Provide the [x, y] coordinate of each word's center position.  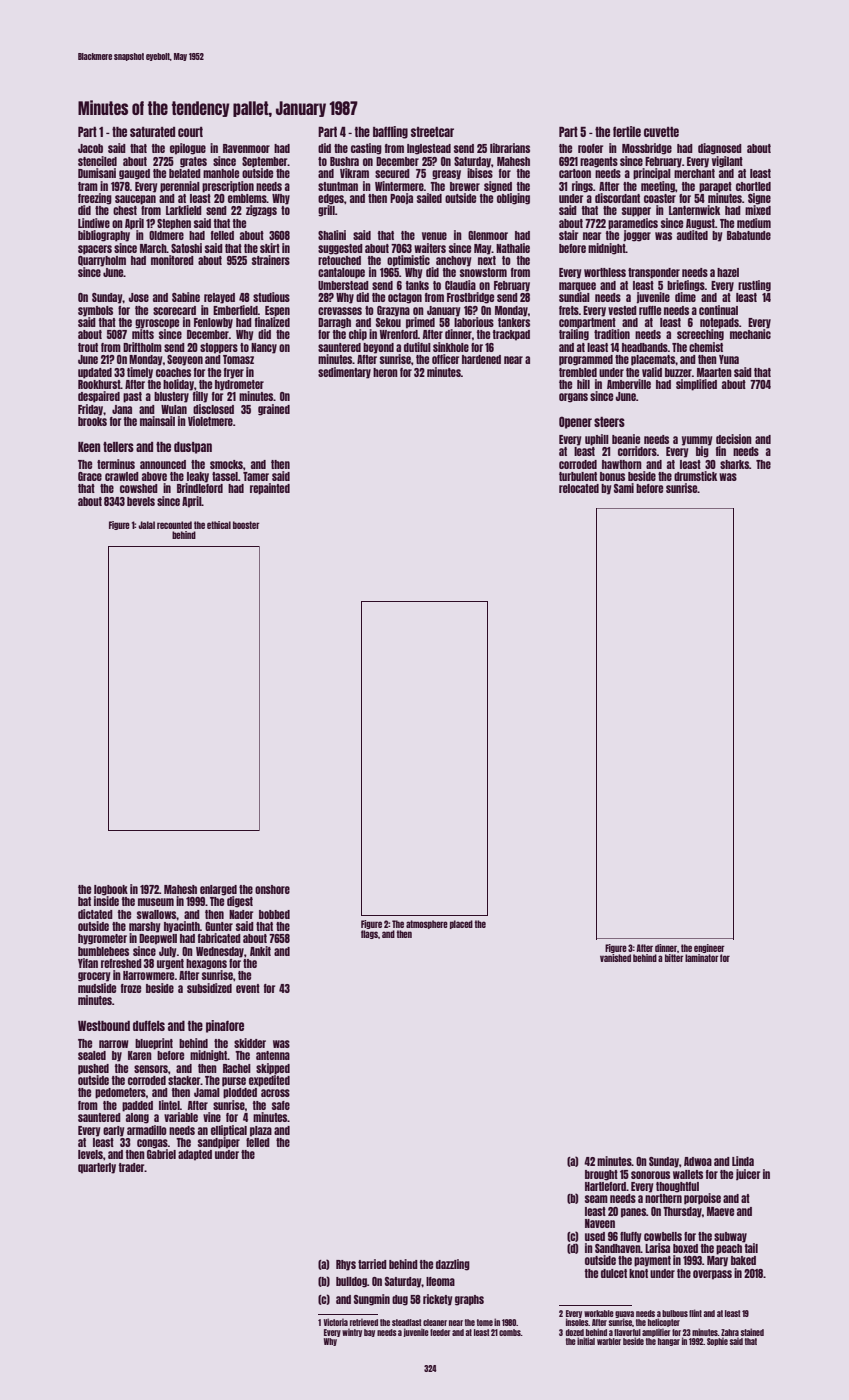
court [190, 132]
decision [734, 439]
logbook [111, 890]
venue [434, 236]
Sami [624, 488]
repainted [270, 489]
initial [586, 1341]
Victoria [336, 1322]
